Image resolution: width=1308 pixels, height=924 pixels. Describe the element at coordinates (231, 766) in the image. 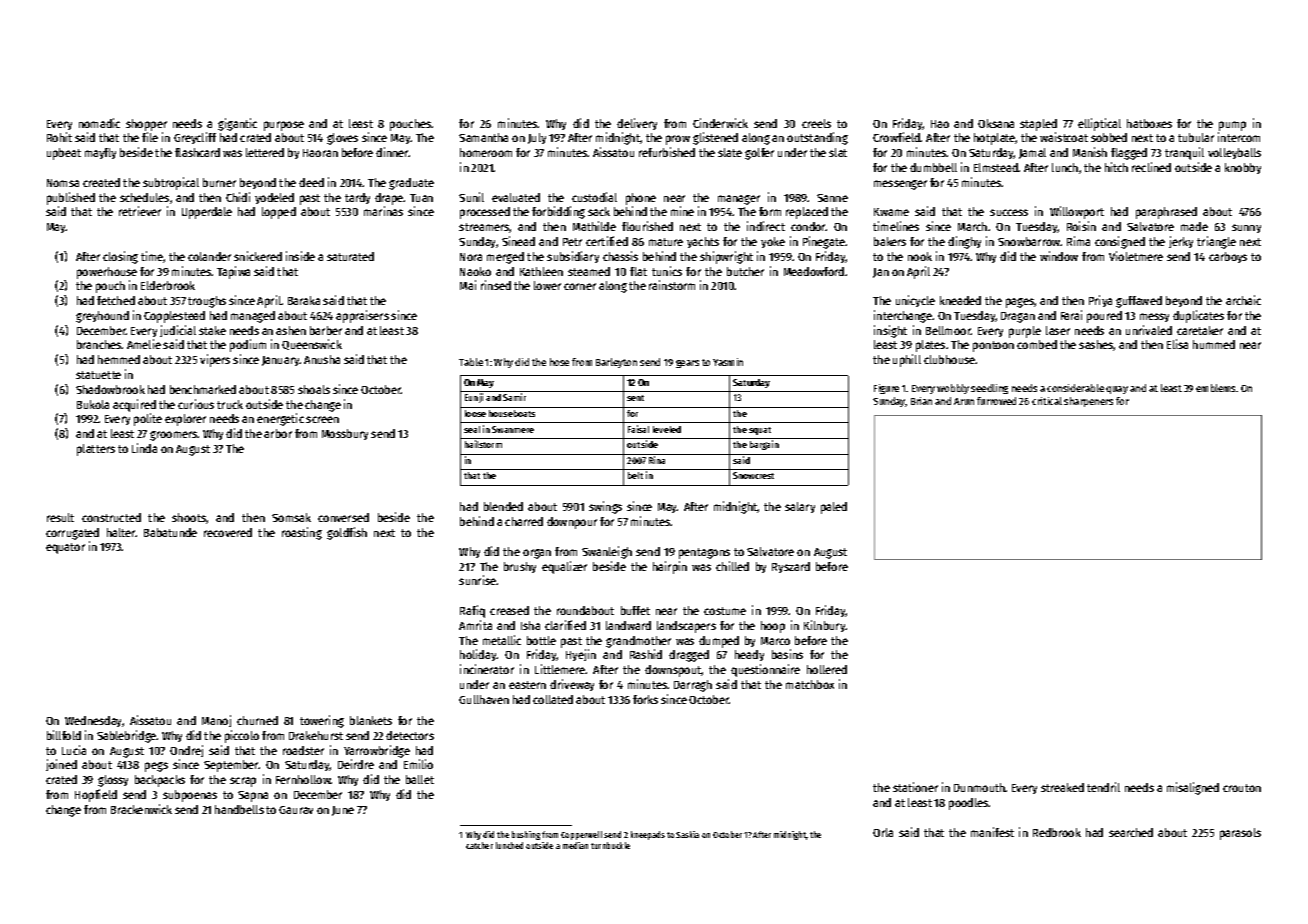

I see `September` at that location.
